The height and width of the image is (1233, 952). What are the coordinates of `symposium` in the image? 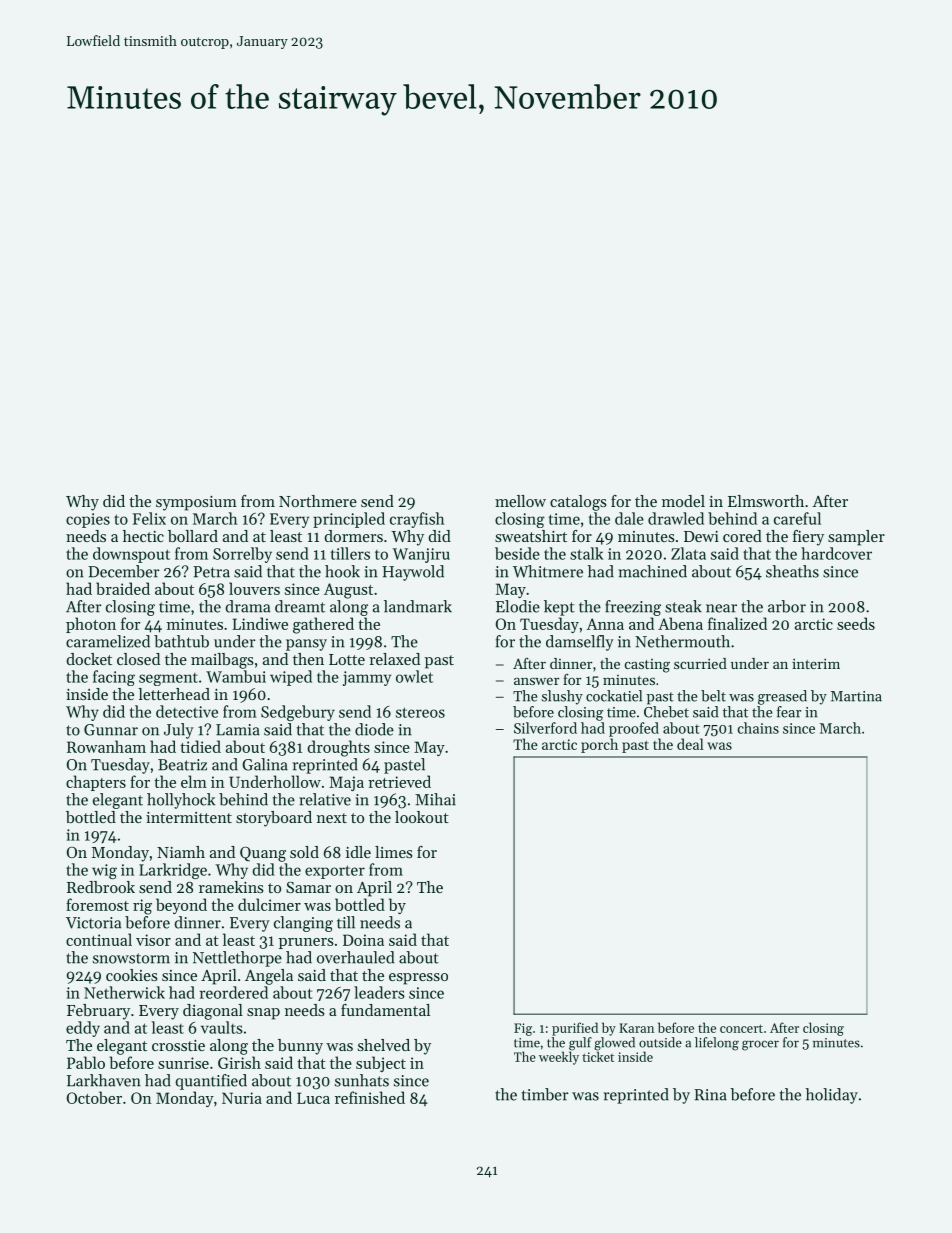 It's located at (196, 503).
